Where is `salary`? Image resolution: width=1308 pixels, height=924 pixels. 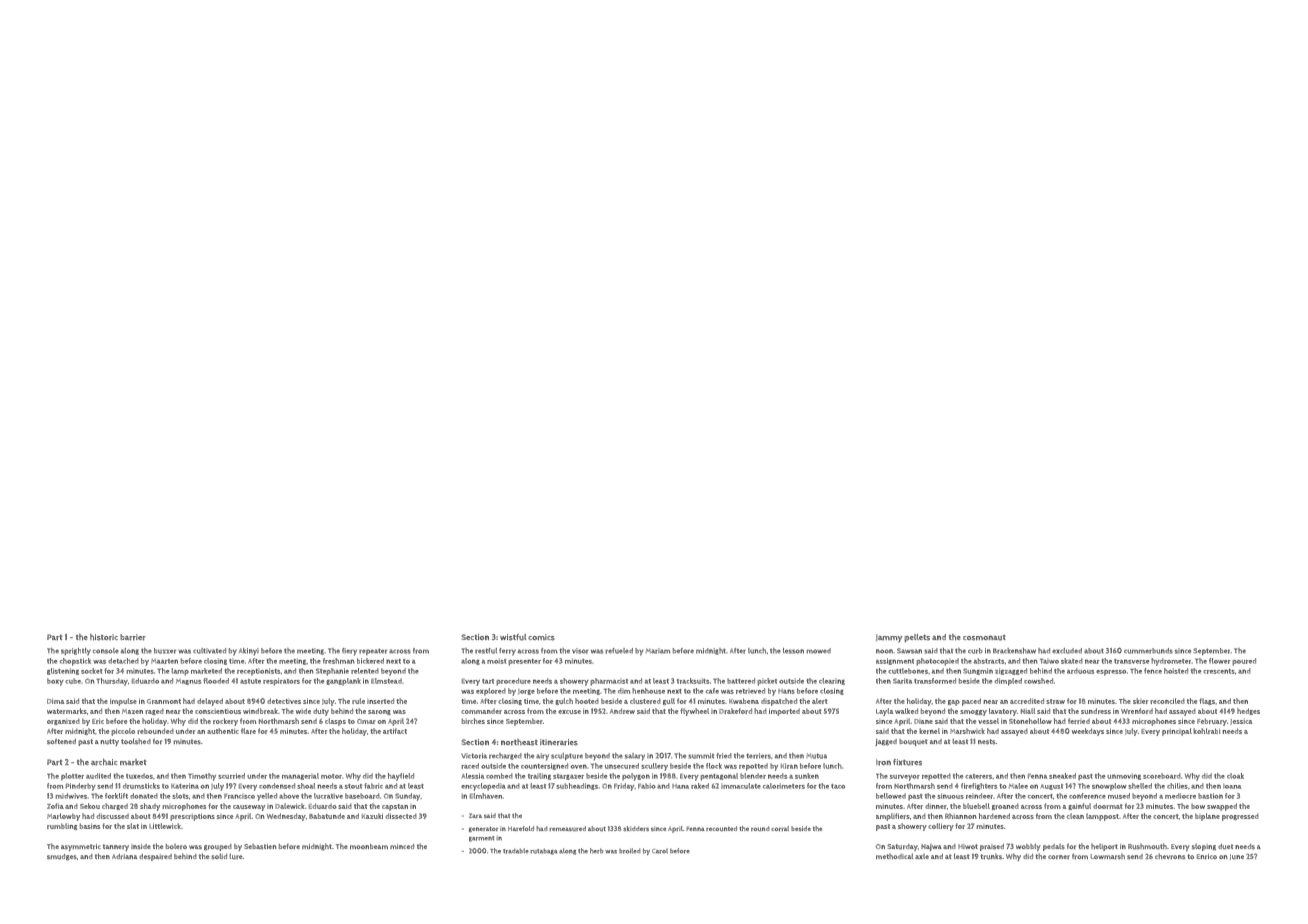
salary is located at coordinates (635, 757).
